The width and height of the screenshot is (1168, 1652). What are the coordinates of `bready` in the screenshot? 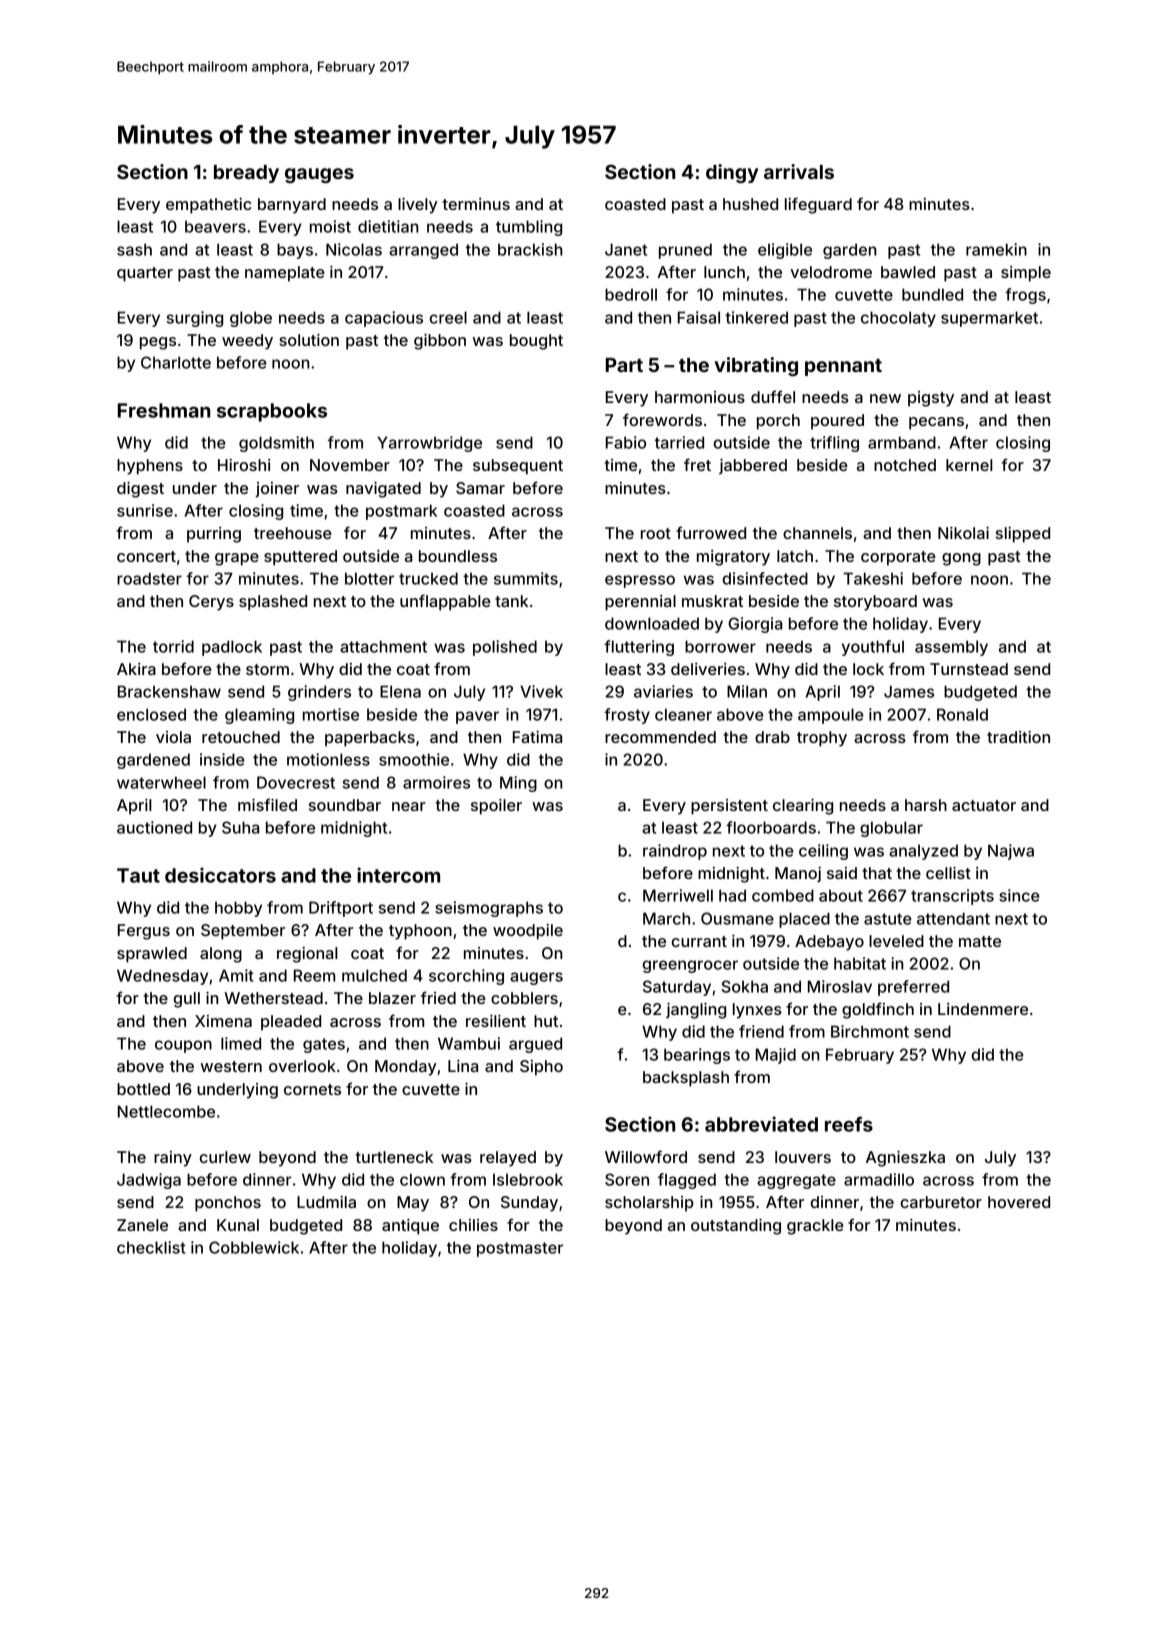 It's located at (246, 174).
